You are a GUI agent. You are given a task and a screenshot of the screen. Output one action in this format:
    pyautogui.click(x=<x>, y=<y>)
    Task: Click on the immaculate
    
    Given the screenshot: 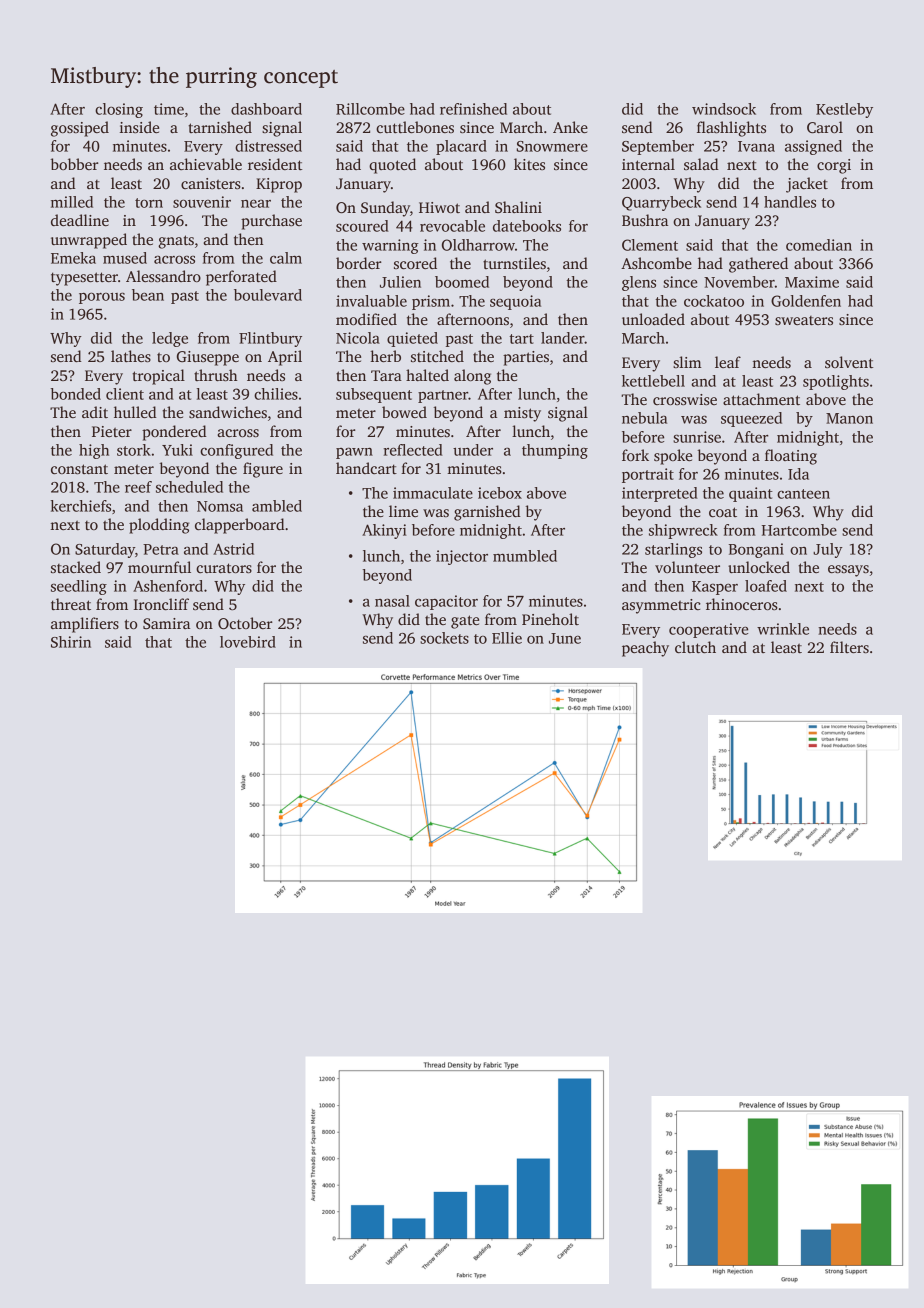 What is the action you would take?
    pyautogui.click(x=433, y=493)
